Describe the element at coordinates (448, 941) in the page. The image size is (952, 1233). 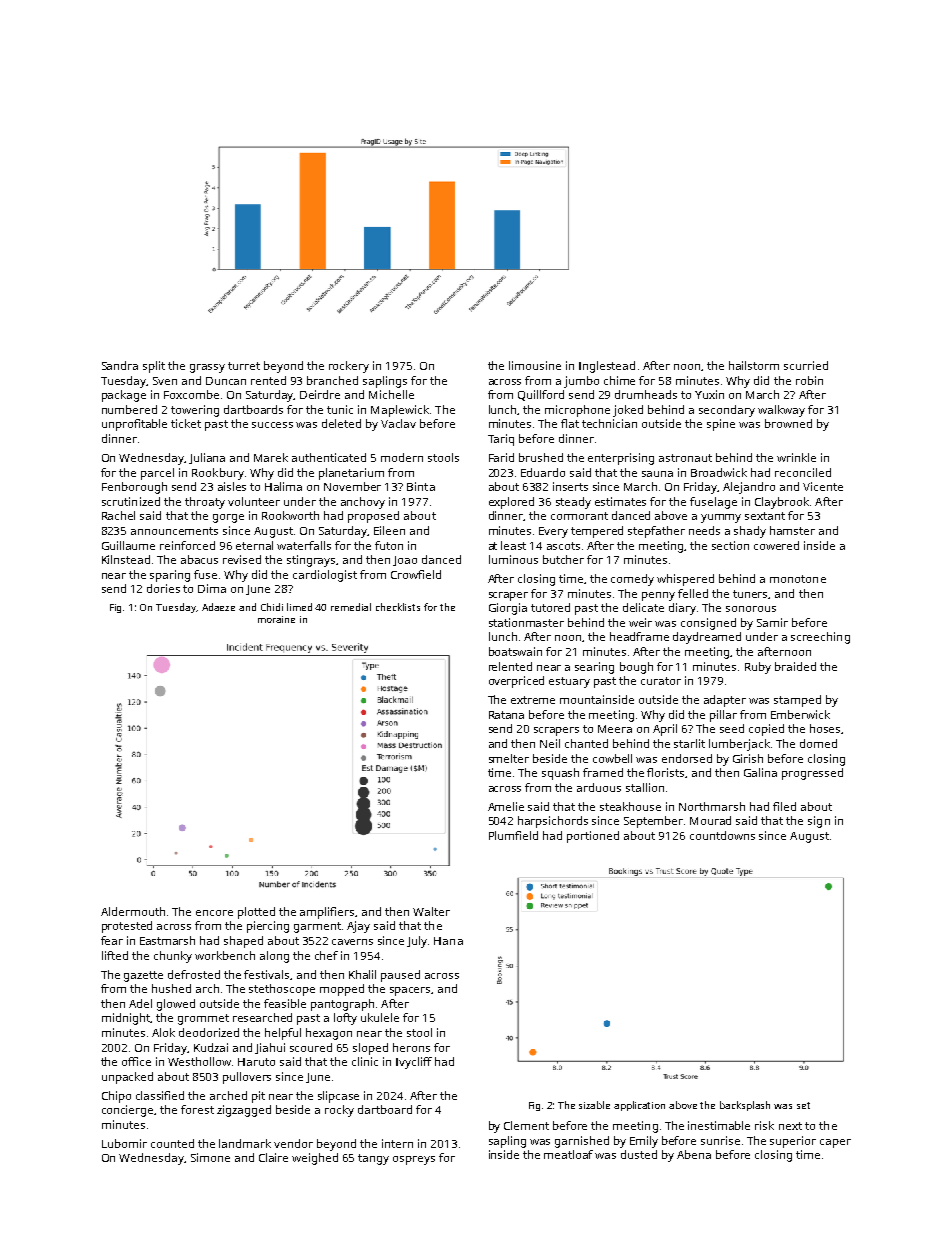
I see `Hana` at that location.
